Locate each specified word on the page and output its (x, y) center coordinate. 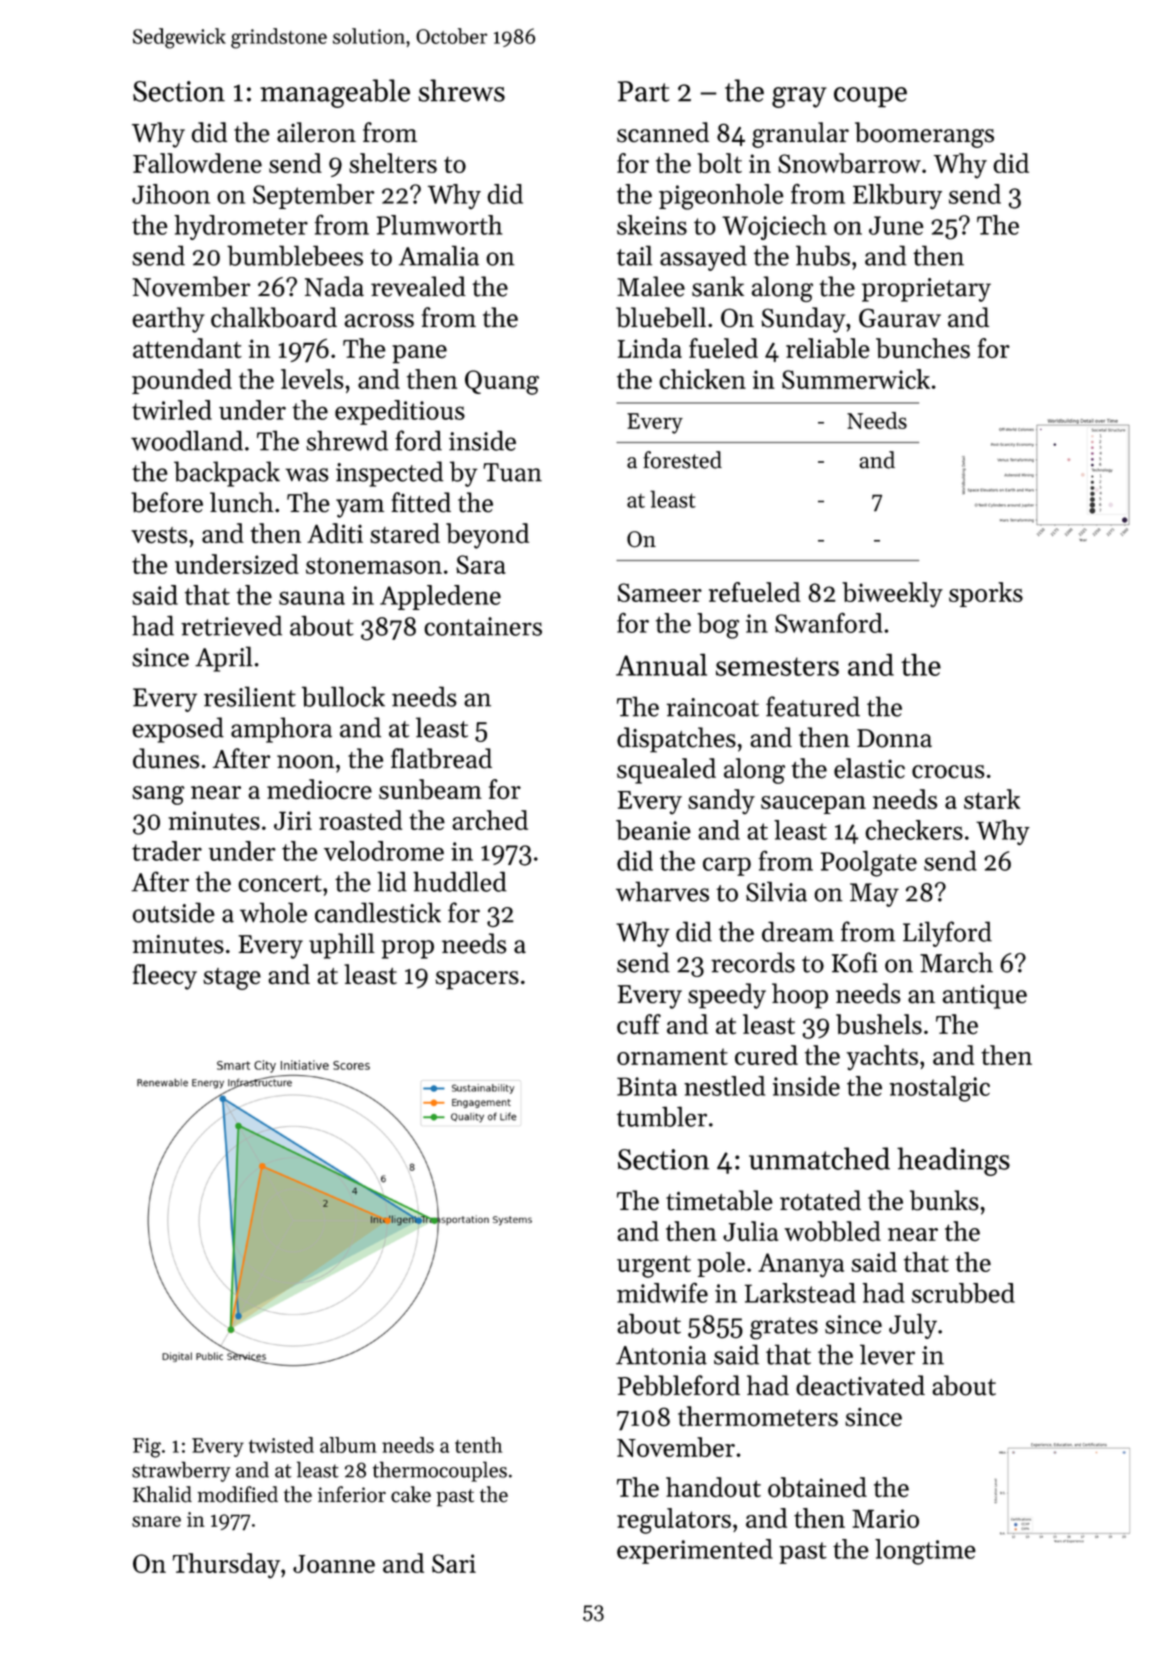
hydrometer (241, 227)
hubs (823, 255)
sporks (986, 594)
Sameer (660, 592)
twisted (281, 1445)
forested (682, 460)
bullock (343, 696)
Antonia (661, 1355)
